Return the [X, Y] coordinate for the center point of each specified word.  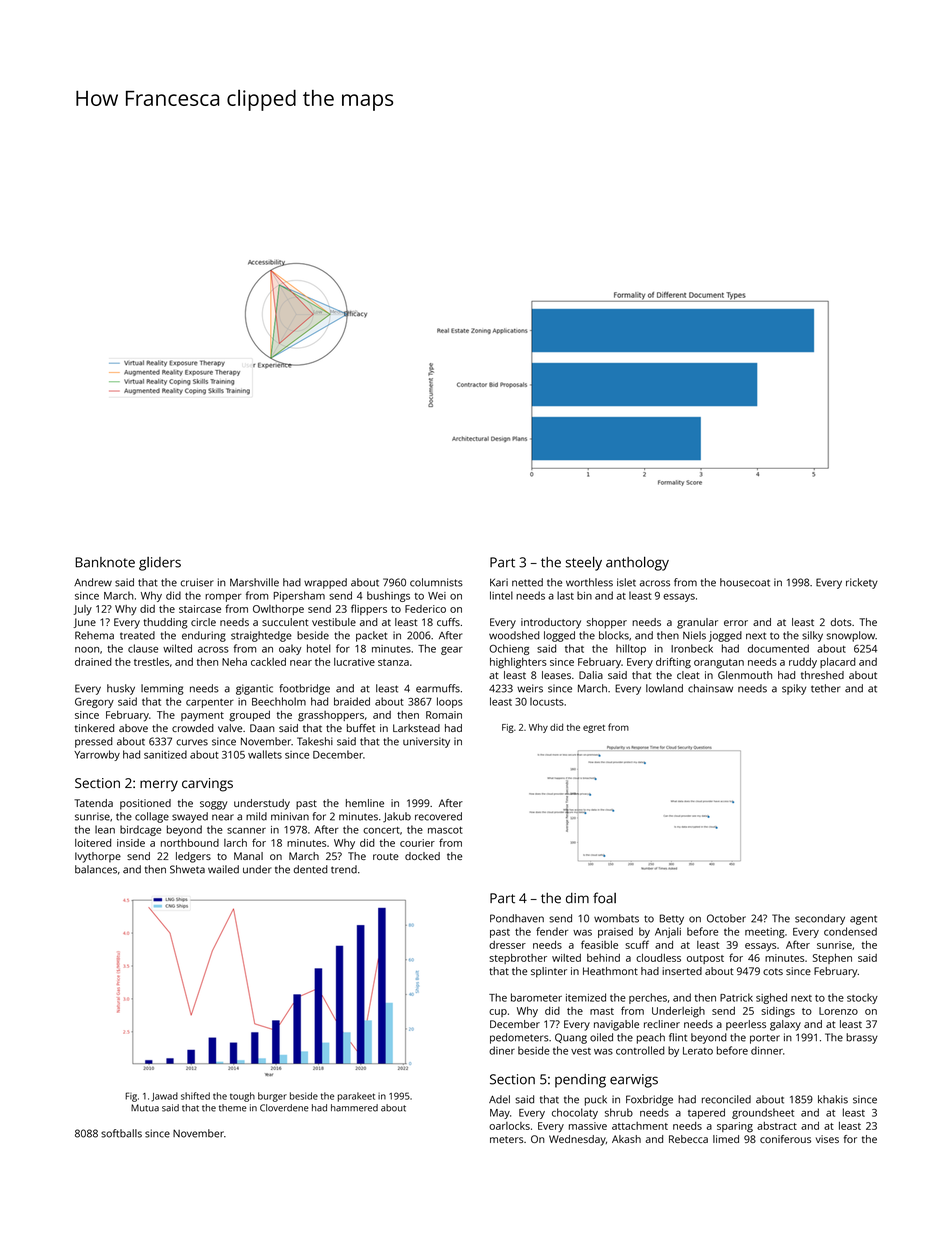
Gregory [94, 703]
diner [502, 1050]
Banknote [105, 562]
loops [450, 702]
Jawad [165, 1097]
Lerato [698, 1051]
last [565, 595]
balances [96, 869]
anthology [637, 563]
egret [594, 729]
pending [580, 1081]
